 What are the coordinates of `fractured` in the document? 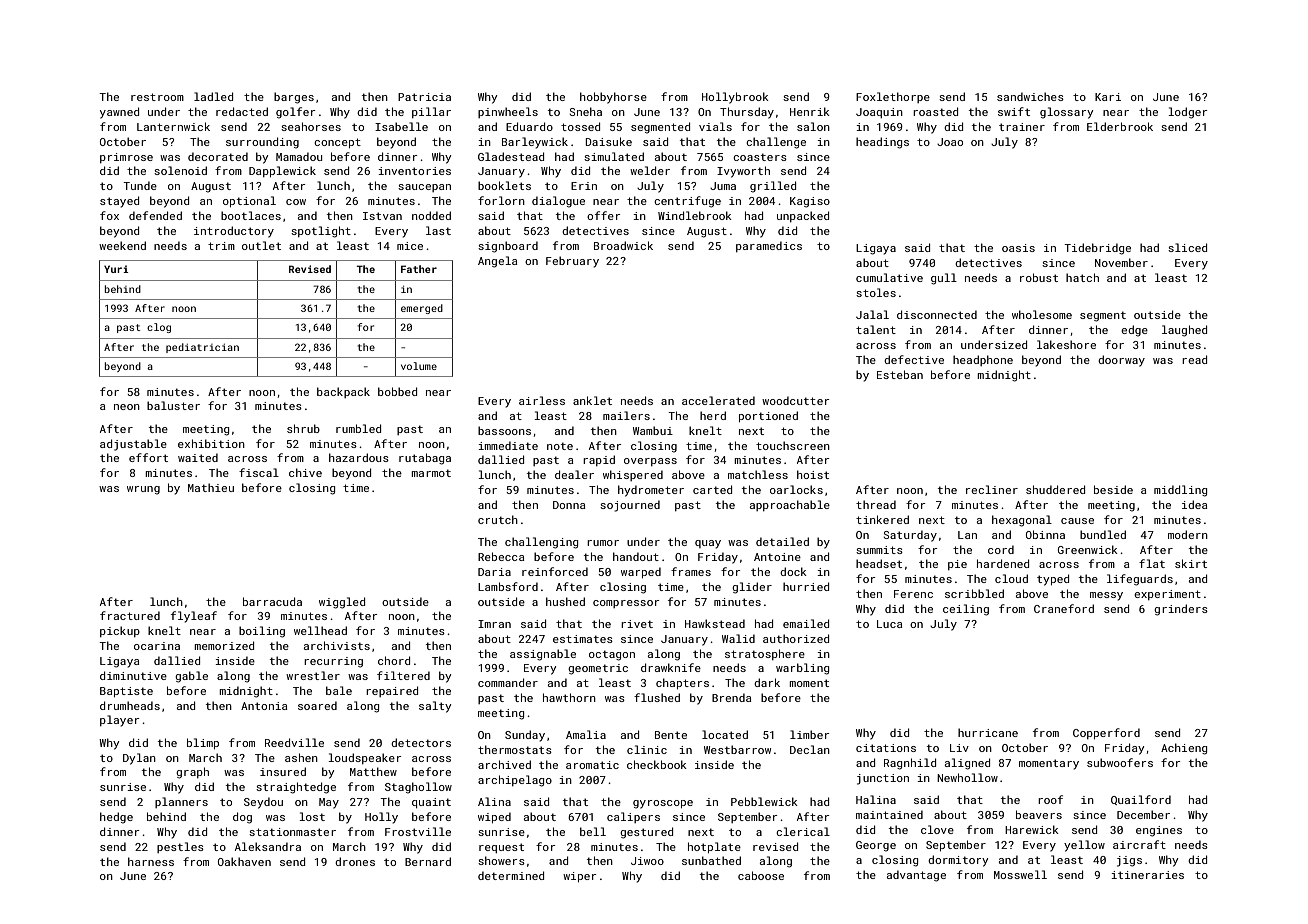 It's located at (130, 615).
